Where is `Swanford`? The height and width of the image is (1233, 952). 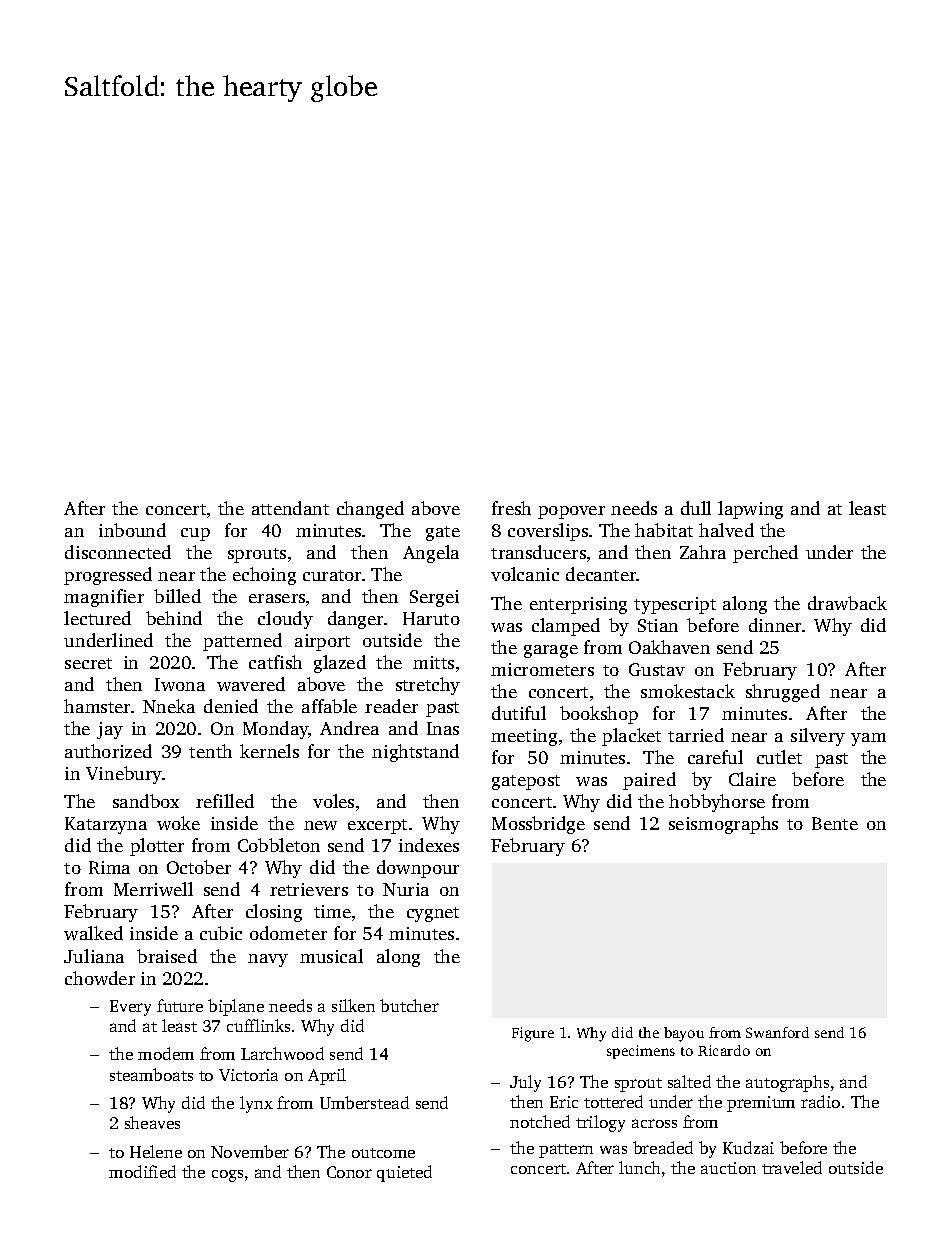 Swanford is located at coordinates (777, 1032).
